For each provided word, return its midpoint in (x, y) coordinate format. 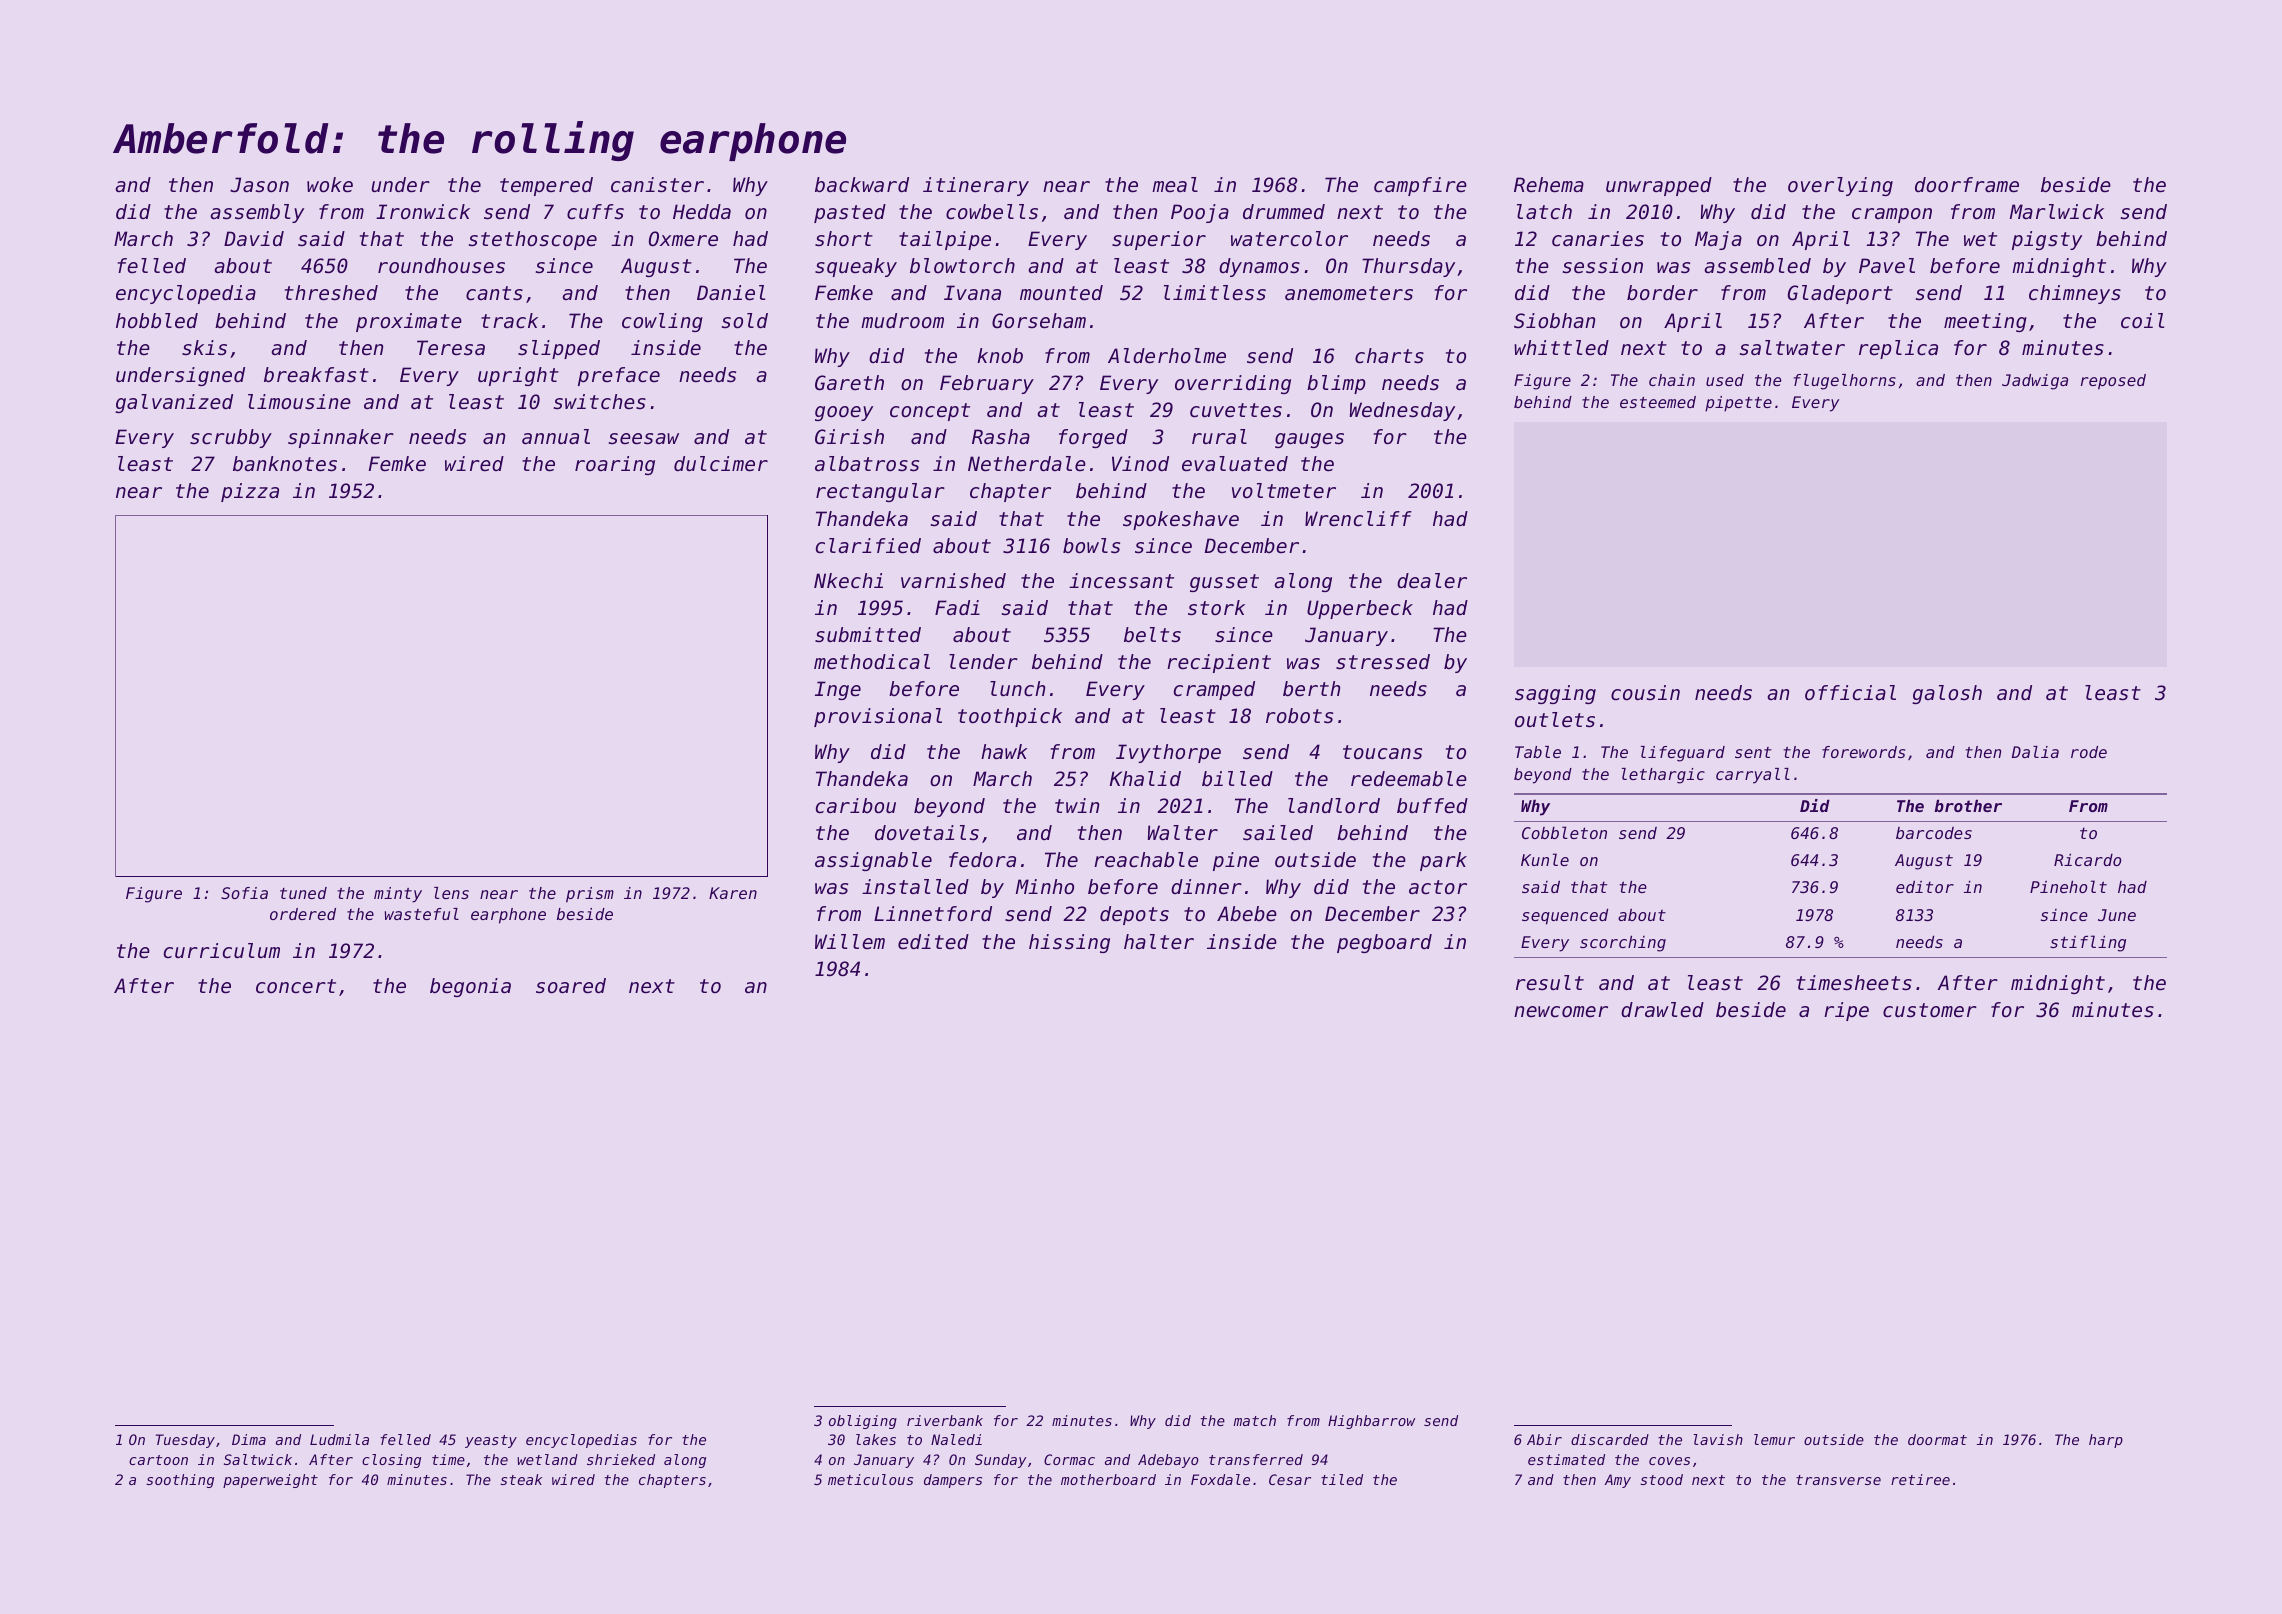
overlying (1840, 186)
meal (1175, 185)
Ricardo (2087, 860)
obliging (863, 1422)
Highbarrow (1371, 1422)
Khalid (1145, 779)
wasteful (422, 914)
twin (1077, 805)
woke (330, 185)
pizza (250, 492)
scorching (1623, 944)
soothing (180, 1481)
